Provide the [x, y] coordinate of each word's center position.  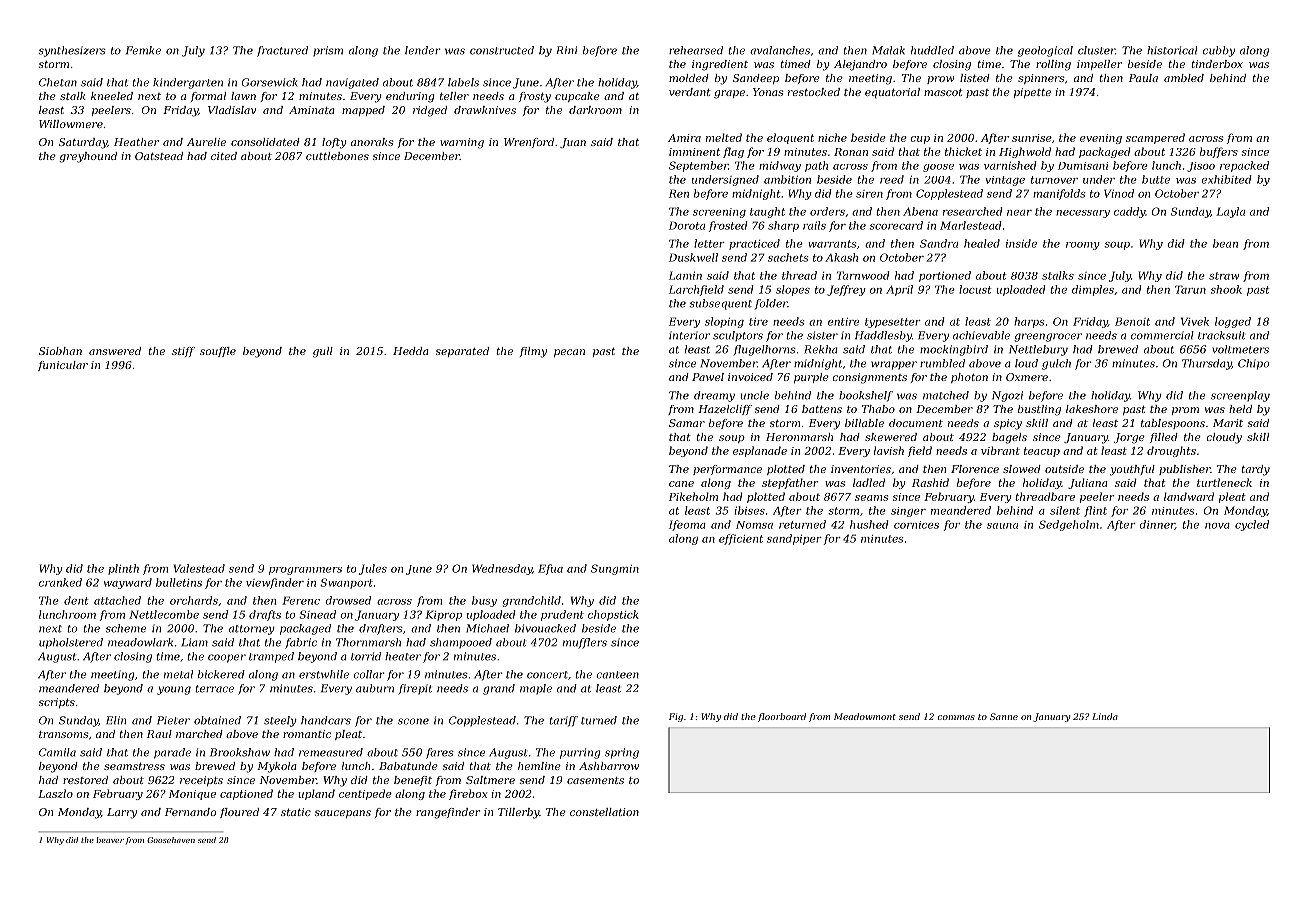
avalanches [780, 50]
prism [328, 51]
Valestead [199, 568]
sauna [1002, 526]
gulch [1056, 364]
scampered [1155, 138]
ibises [749, 510]
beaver [110, 840]
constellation [604, 812]
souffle [218, 352]
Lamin [685, 275]
